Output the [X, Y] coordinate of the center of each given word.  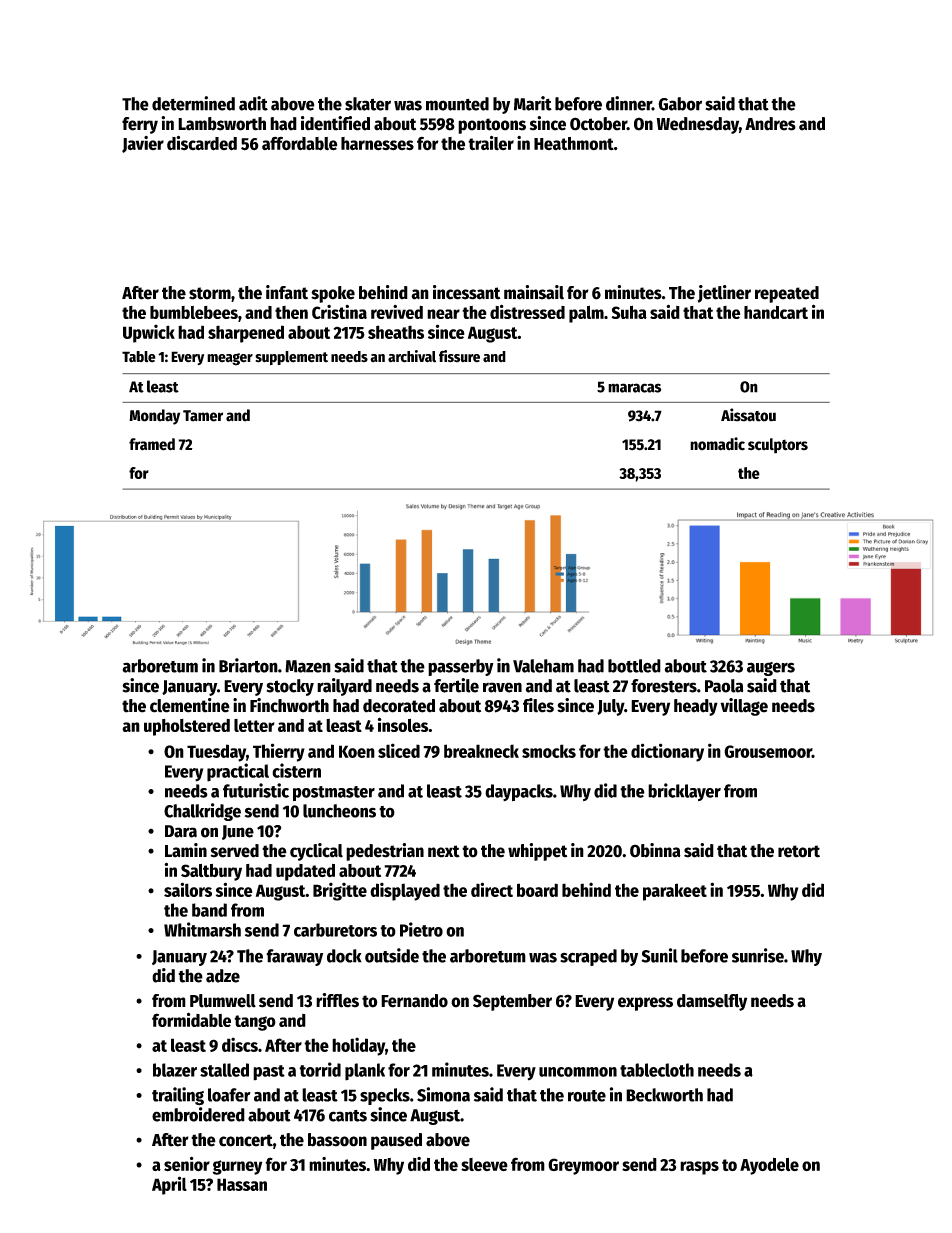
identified [335, 123]
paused [396, 1141]
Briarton [248, 665]
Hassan [242, 1184]
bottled [634, 666]
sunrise [758, 955]
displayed [405, 891]
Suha [629, 312]
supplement [291, 358]
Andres [770, 124]
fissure [459, 356]
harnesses [377, 144]
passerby [461, 667]
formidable [191, 1019]
